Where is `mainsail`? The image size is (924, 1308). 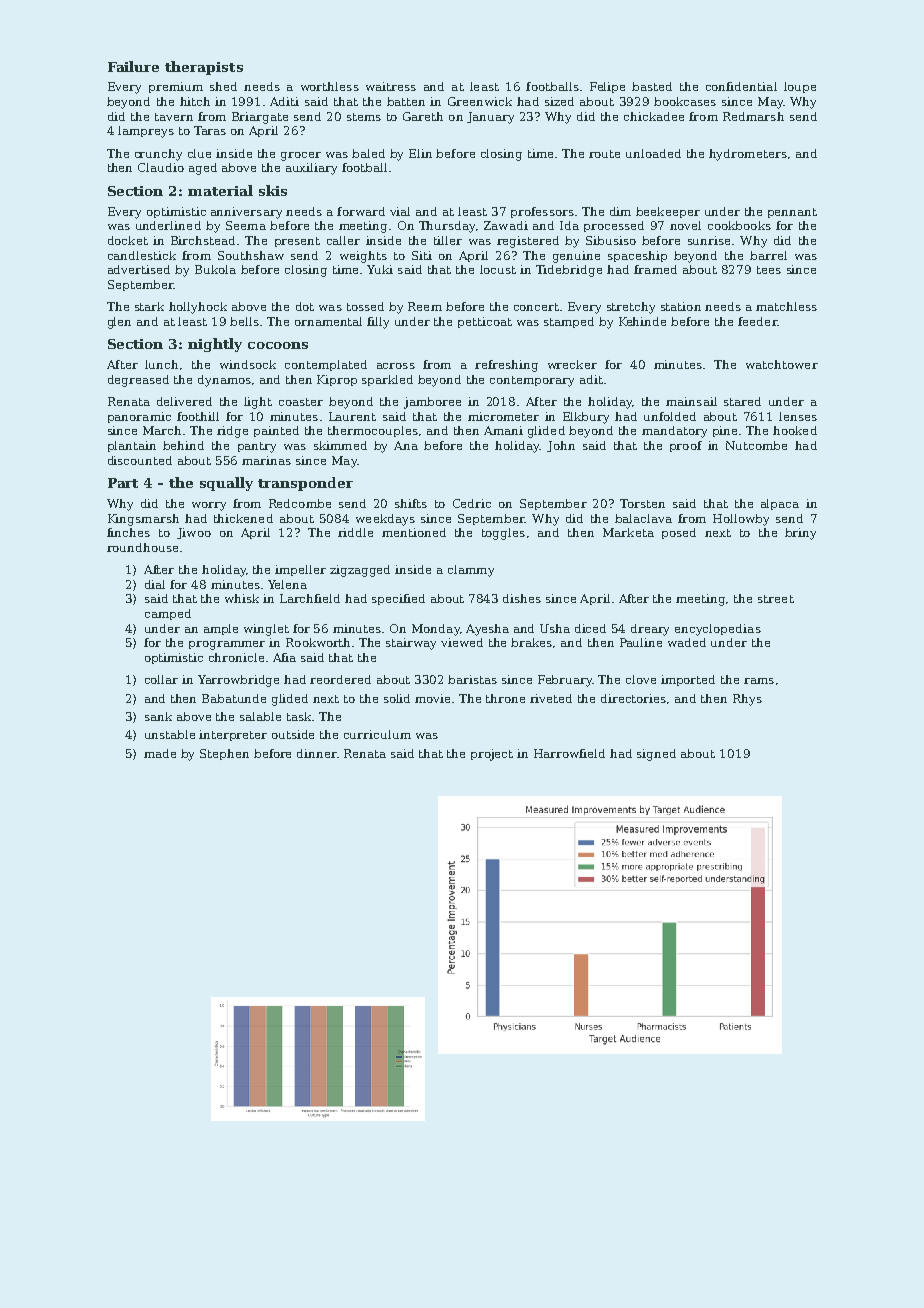
mainsail is located at coordinates (691, 401).
